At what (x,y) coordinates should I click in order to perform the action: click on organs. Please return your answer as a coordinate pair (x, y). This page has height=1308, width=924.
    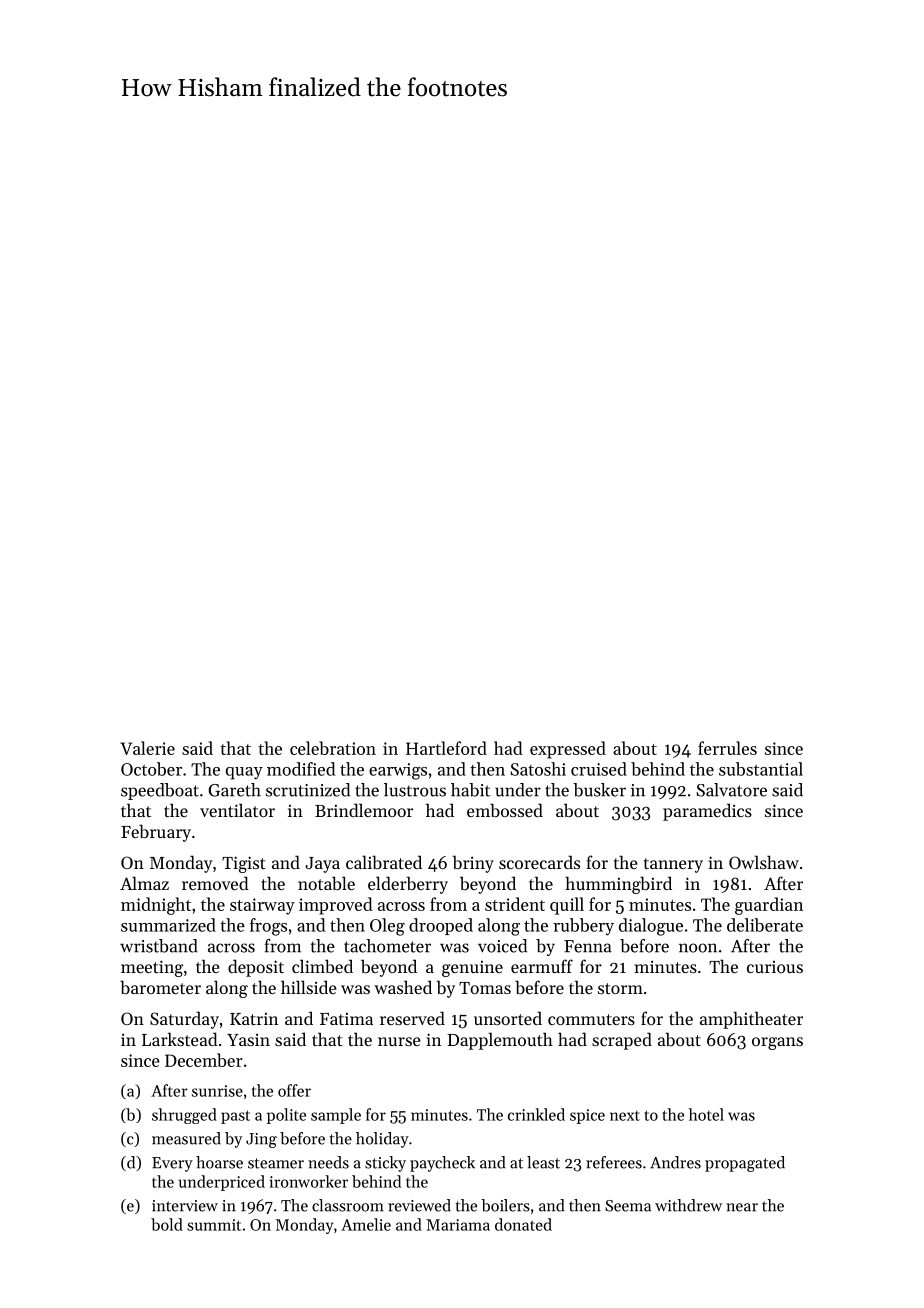
    Looking at the image, I should click on (777, 1043).
